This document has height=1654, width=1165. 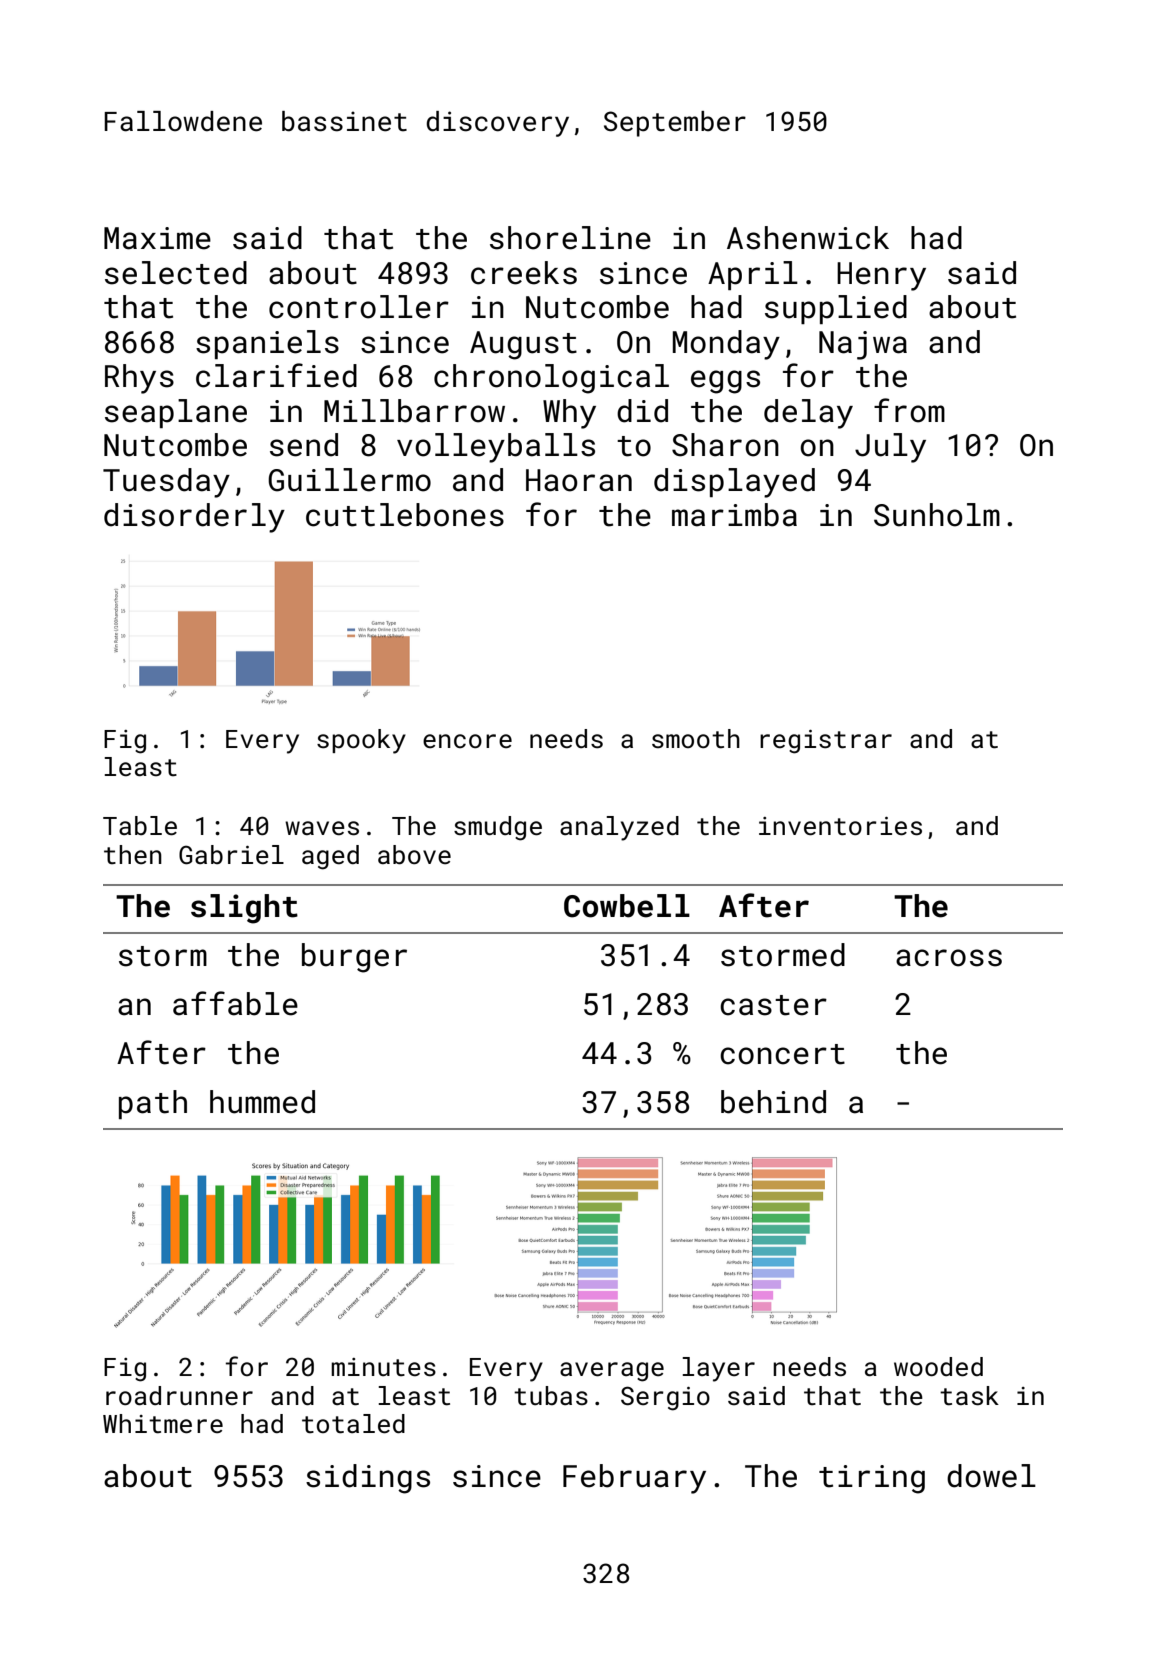 I want to click on Sunholm, so click(x=937, y=515).
